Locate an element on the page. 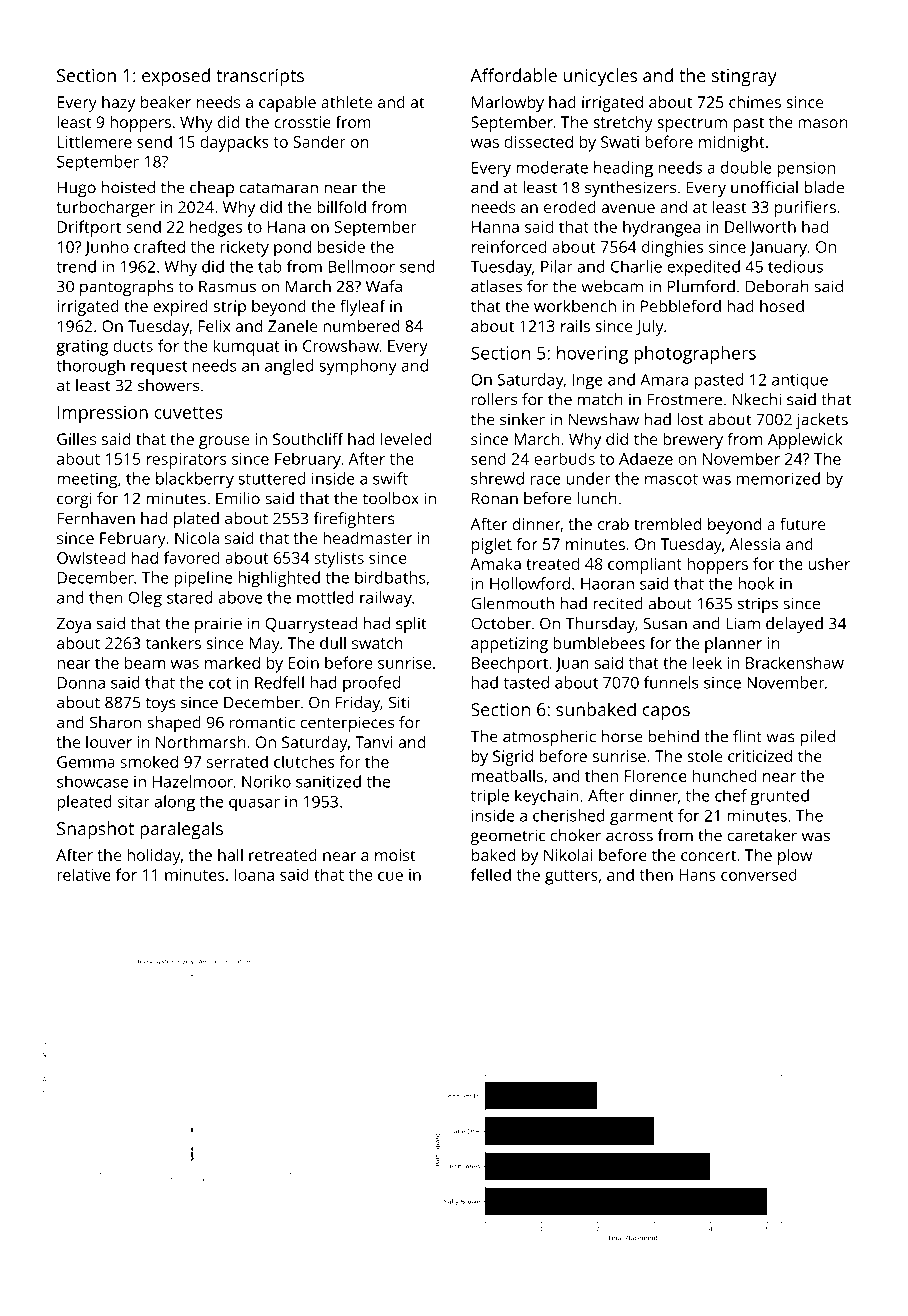  trend is located at coordinates (76, 266).
